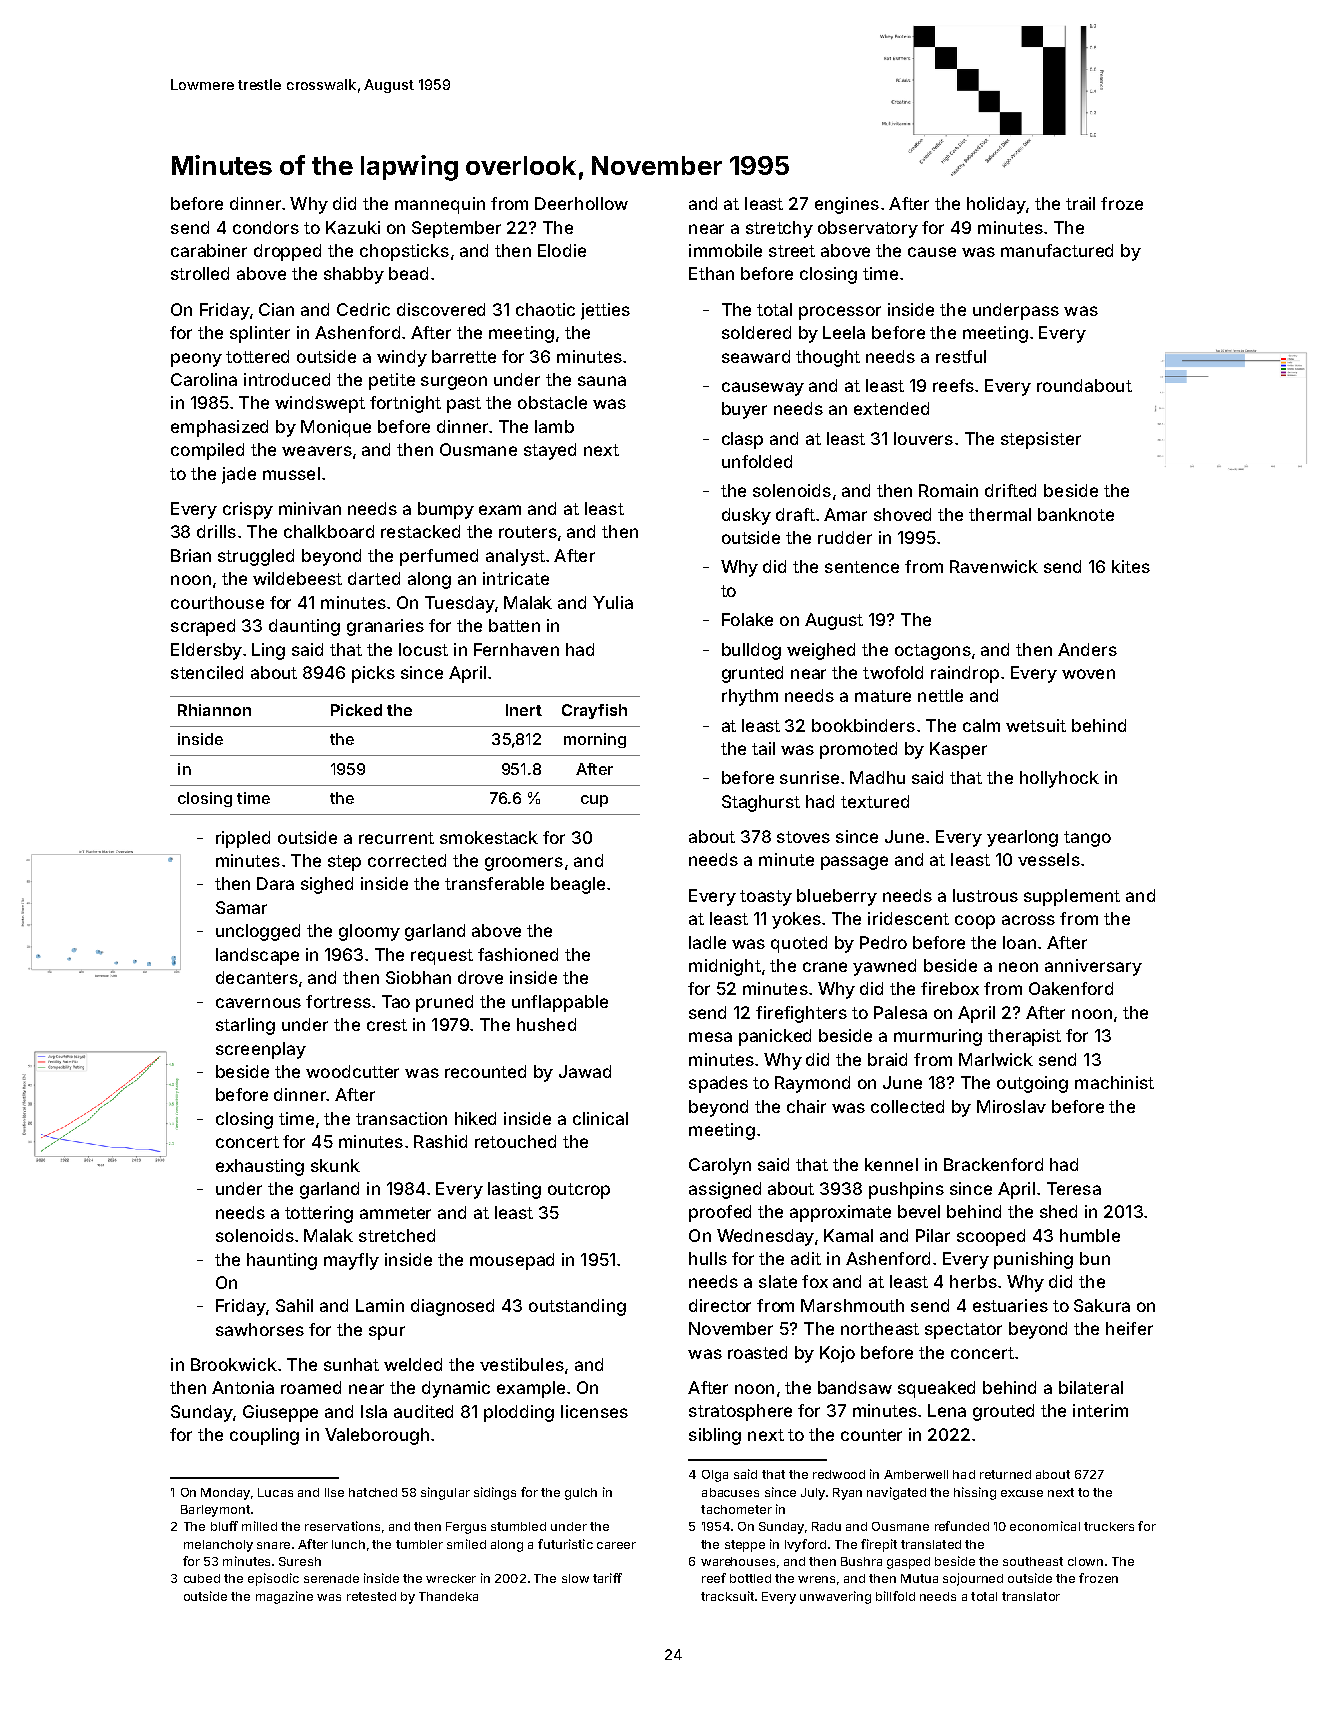  Describe the element at coordinates (317, 451) in the screenshot. I see `weavers` at that location.
